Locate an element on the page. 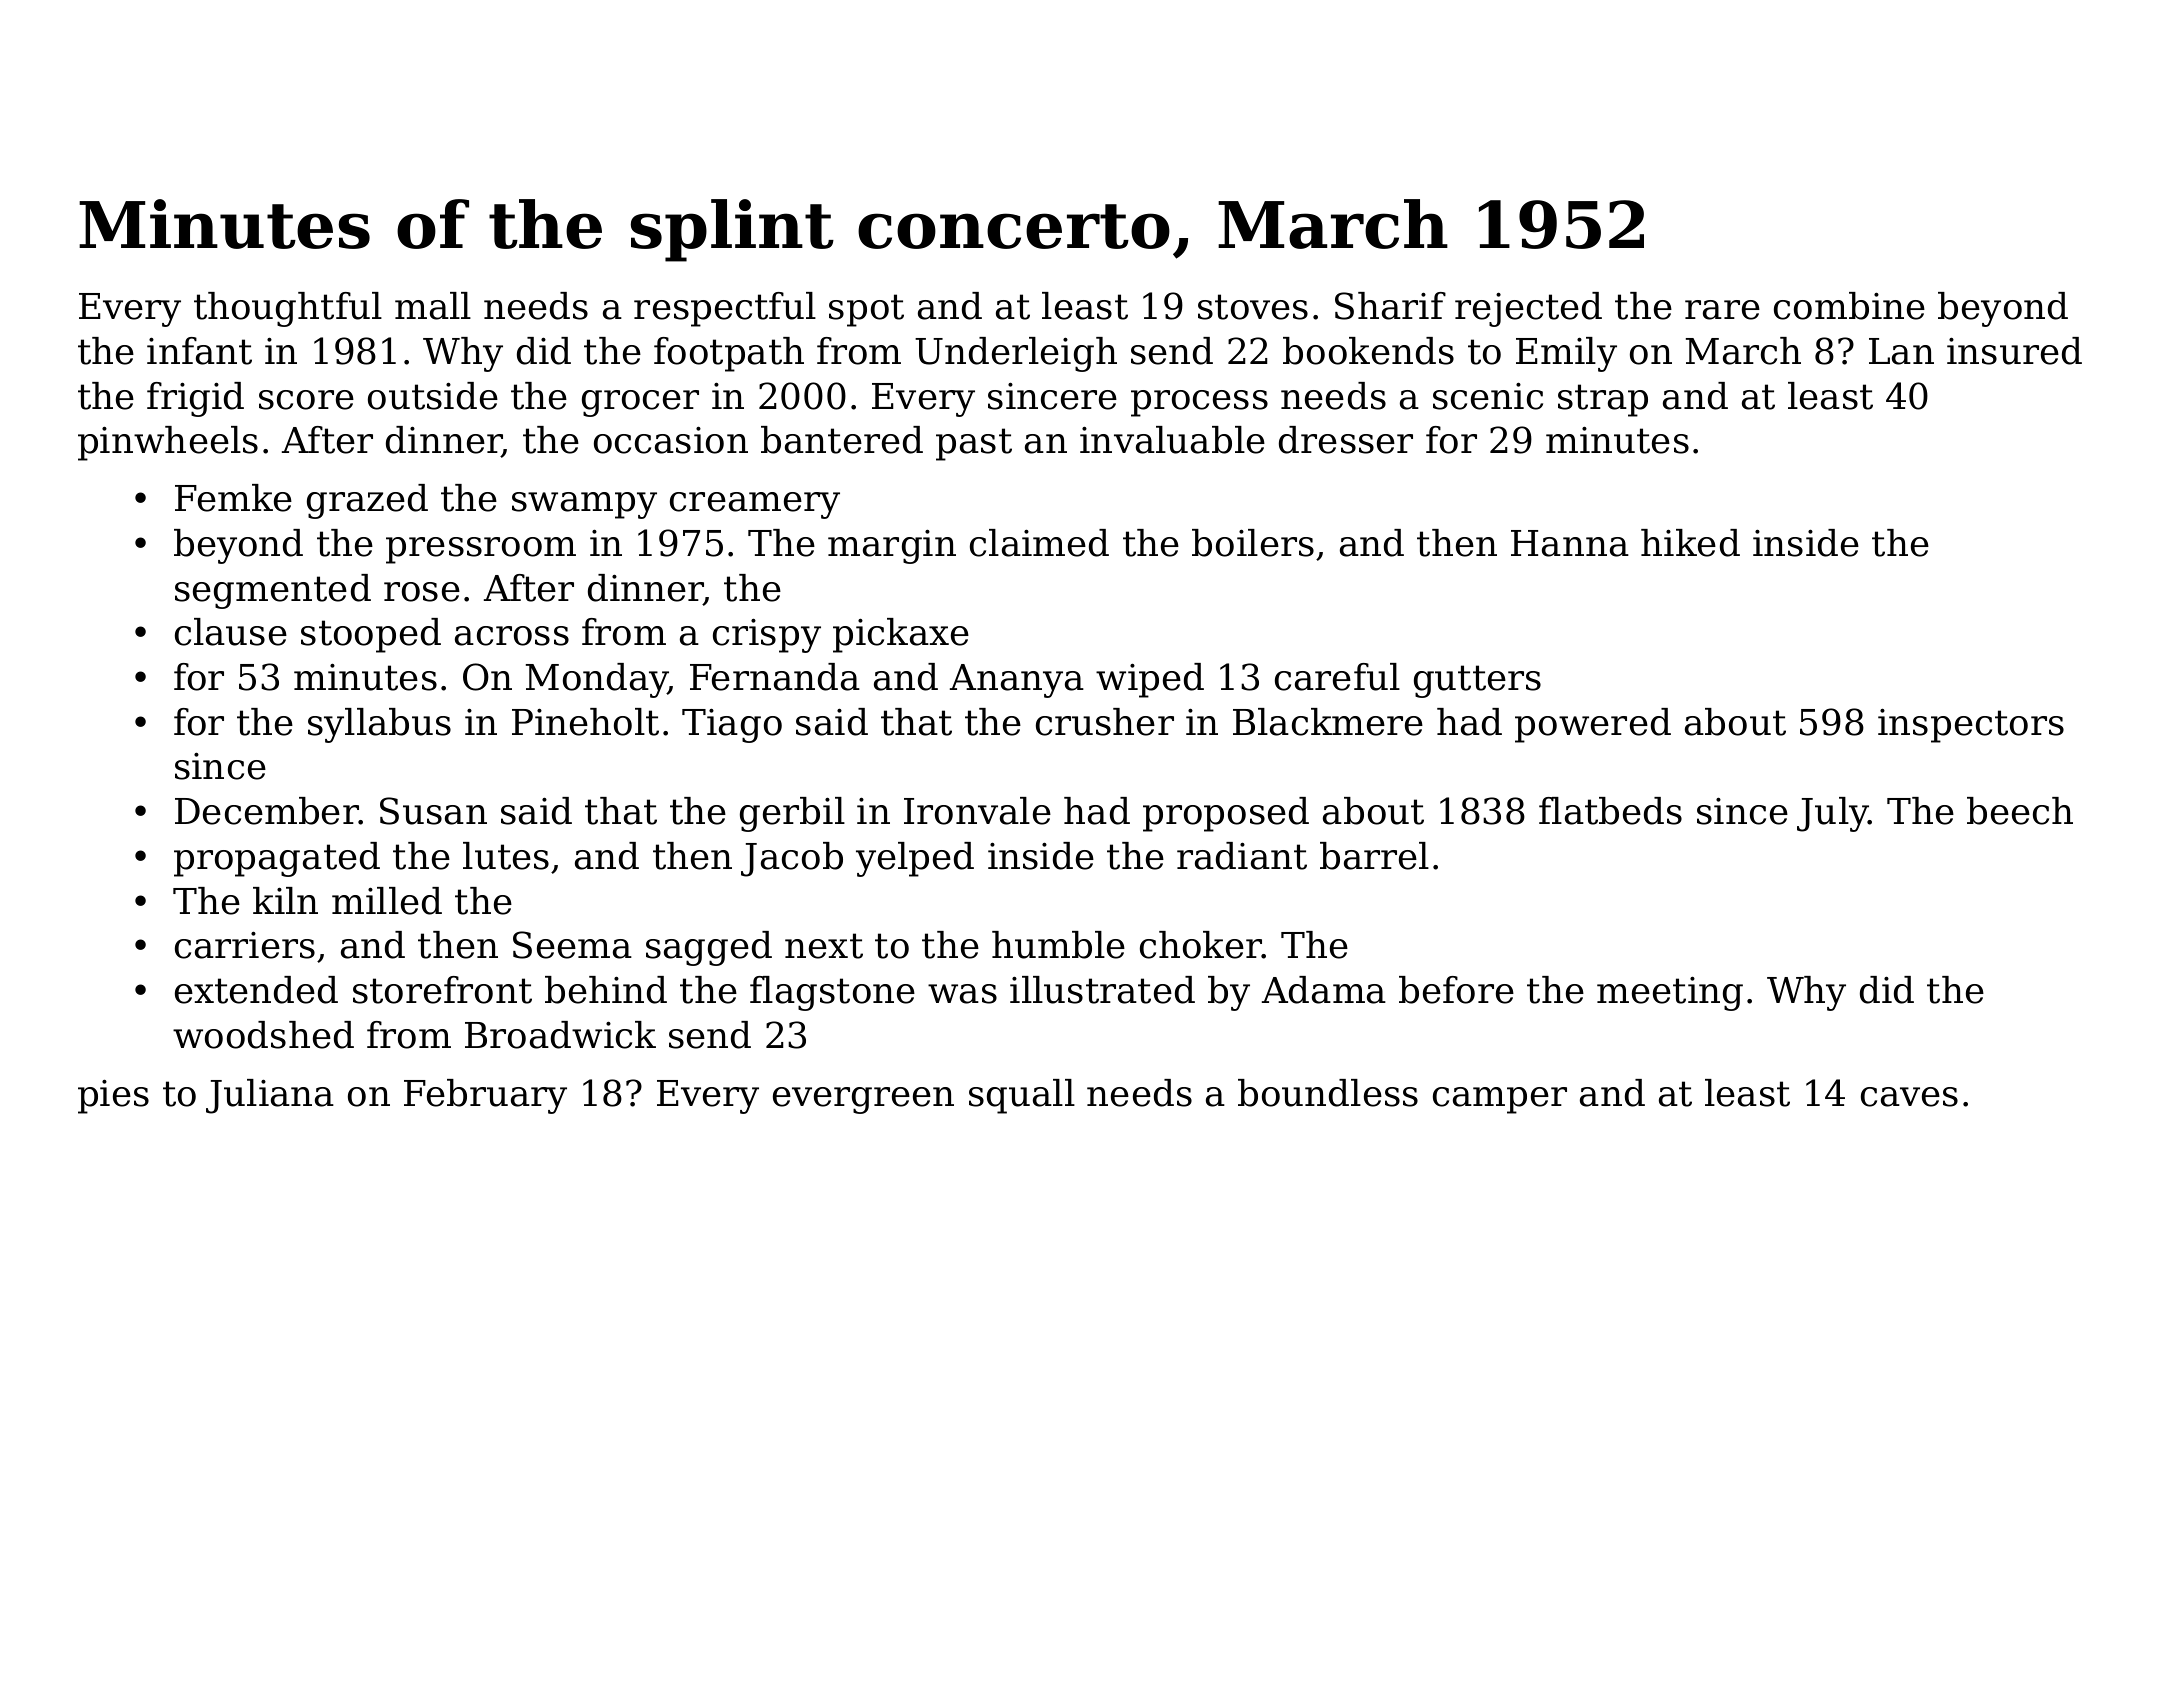 Image resolution: width=2178 pixels, height=1683 pixels. swampy is located at coordinates (584, 505).
